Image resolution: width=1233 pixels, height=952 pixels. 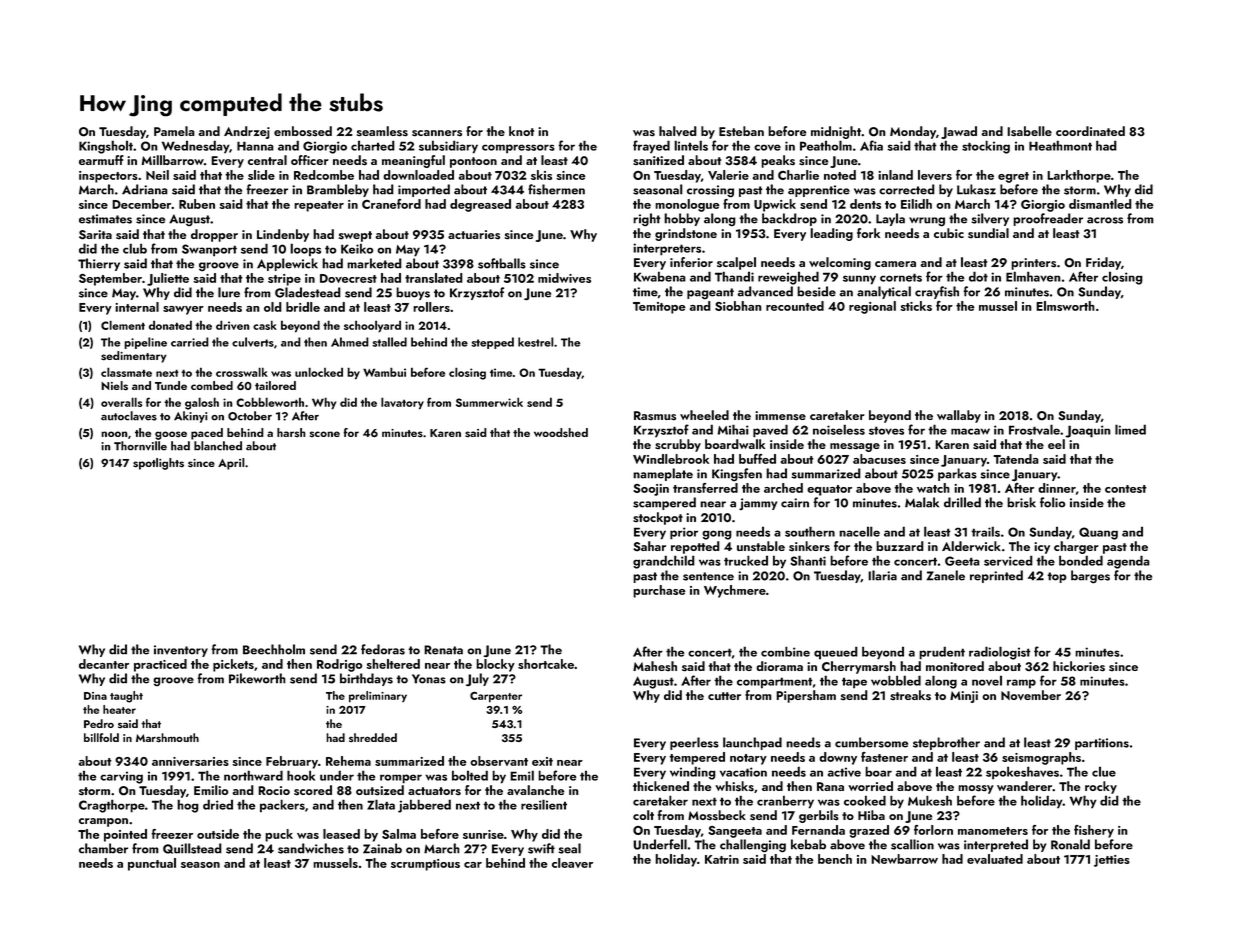 What do you see at coordinates (158, 464) in the image?
I see `spotlights` at bounding box center [158, 464].
